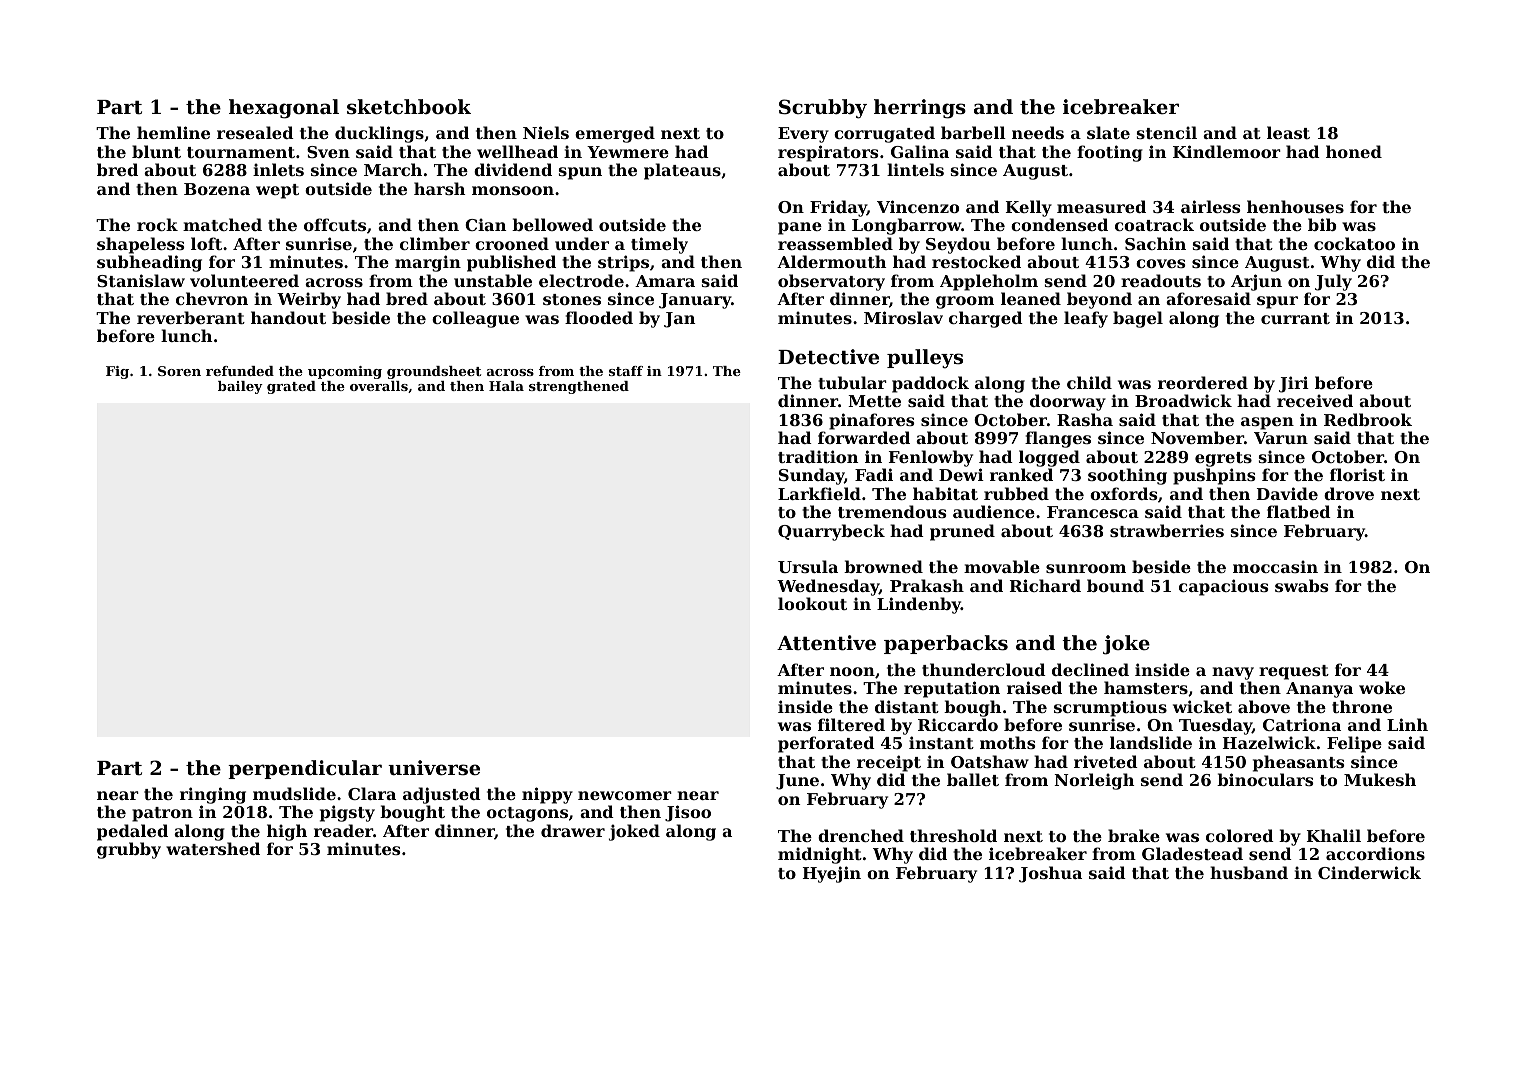 This page has width=1528, height=1080. I want to click on Cian, so click(485, 224).
